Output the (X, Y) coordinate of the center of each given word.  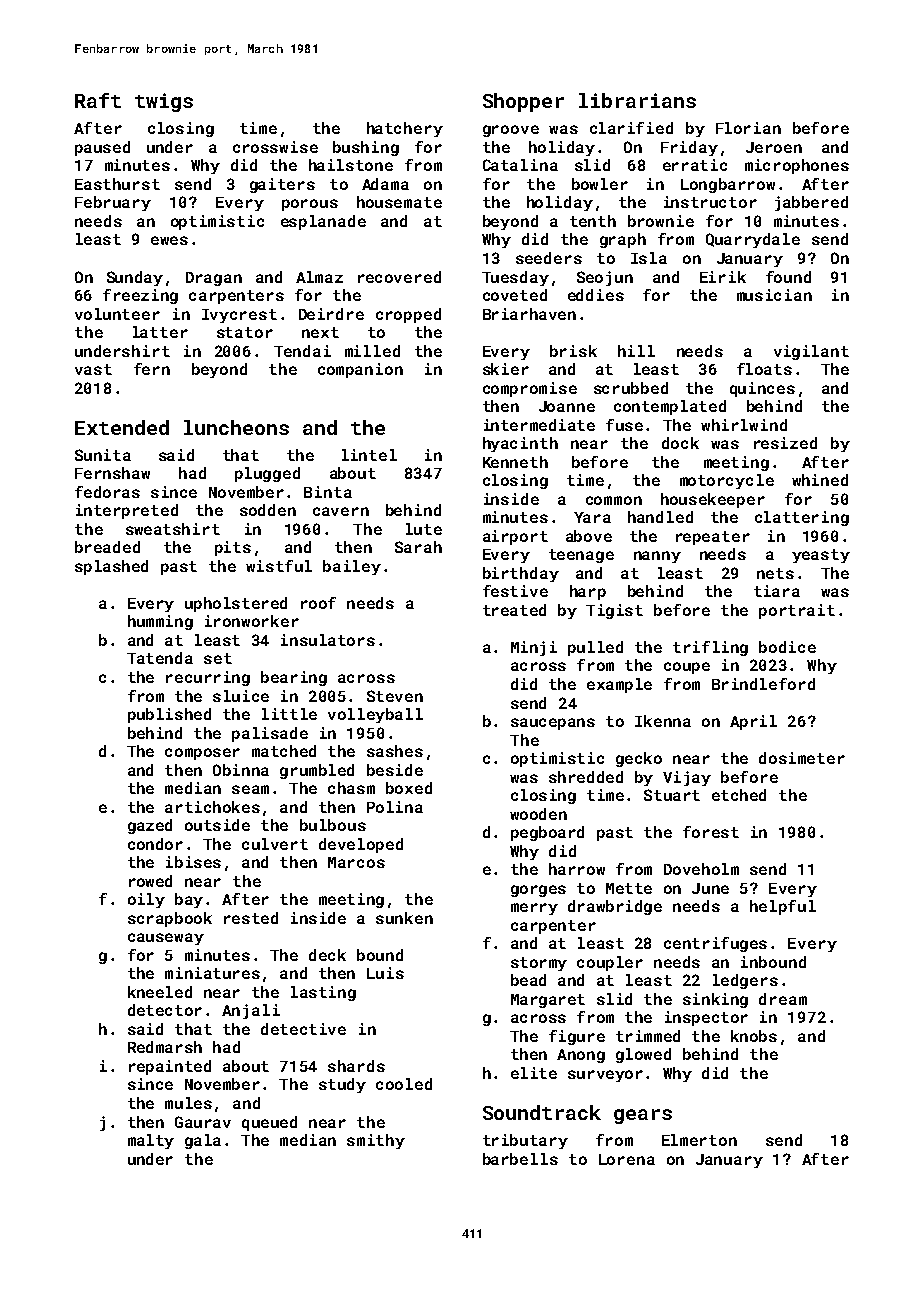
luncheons (236, 427)
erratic (695, 165)
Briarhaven (529, 314)
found (788, 277)
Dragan (214, 279)
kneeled (160, 992)
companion (360, 370)
